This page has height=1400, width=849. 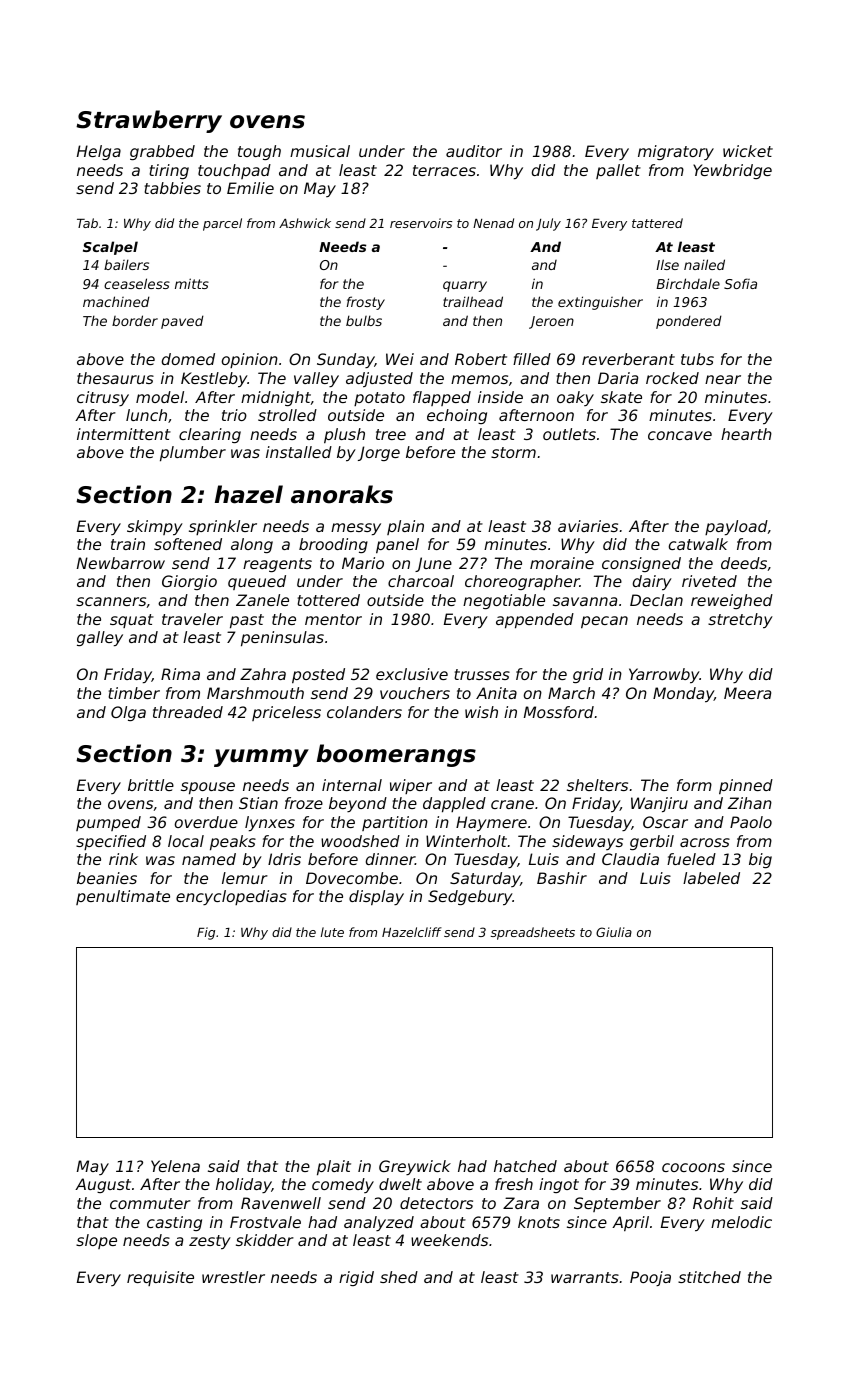 What do you see at coordinates (709, 1277) in the page?
I see `stitched` at bounding box center [709, 1277].
